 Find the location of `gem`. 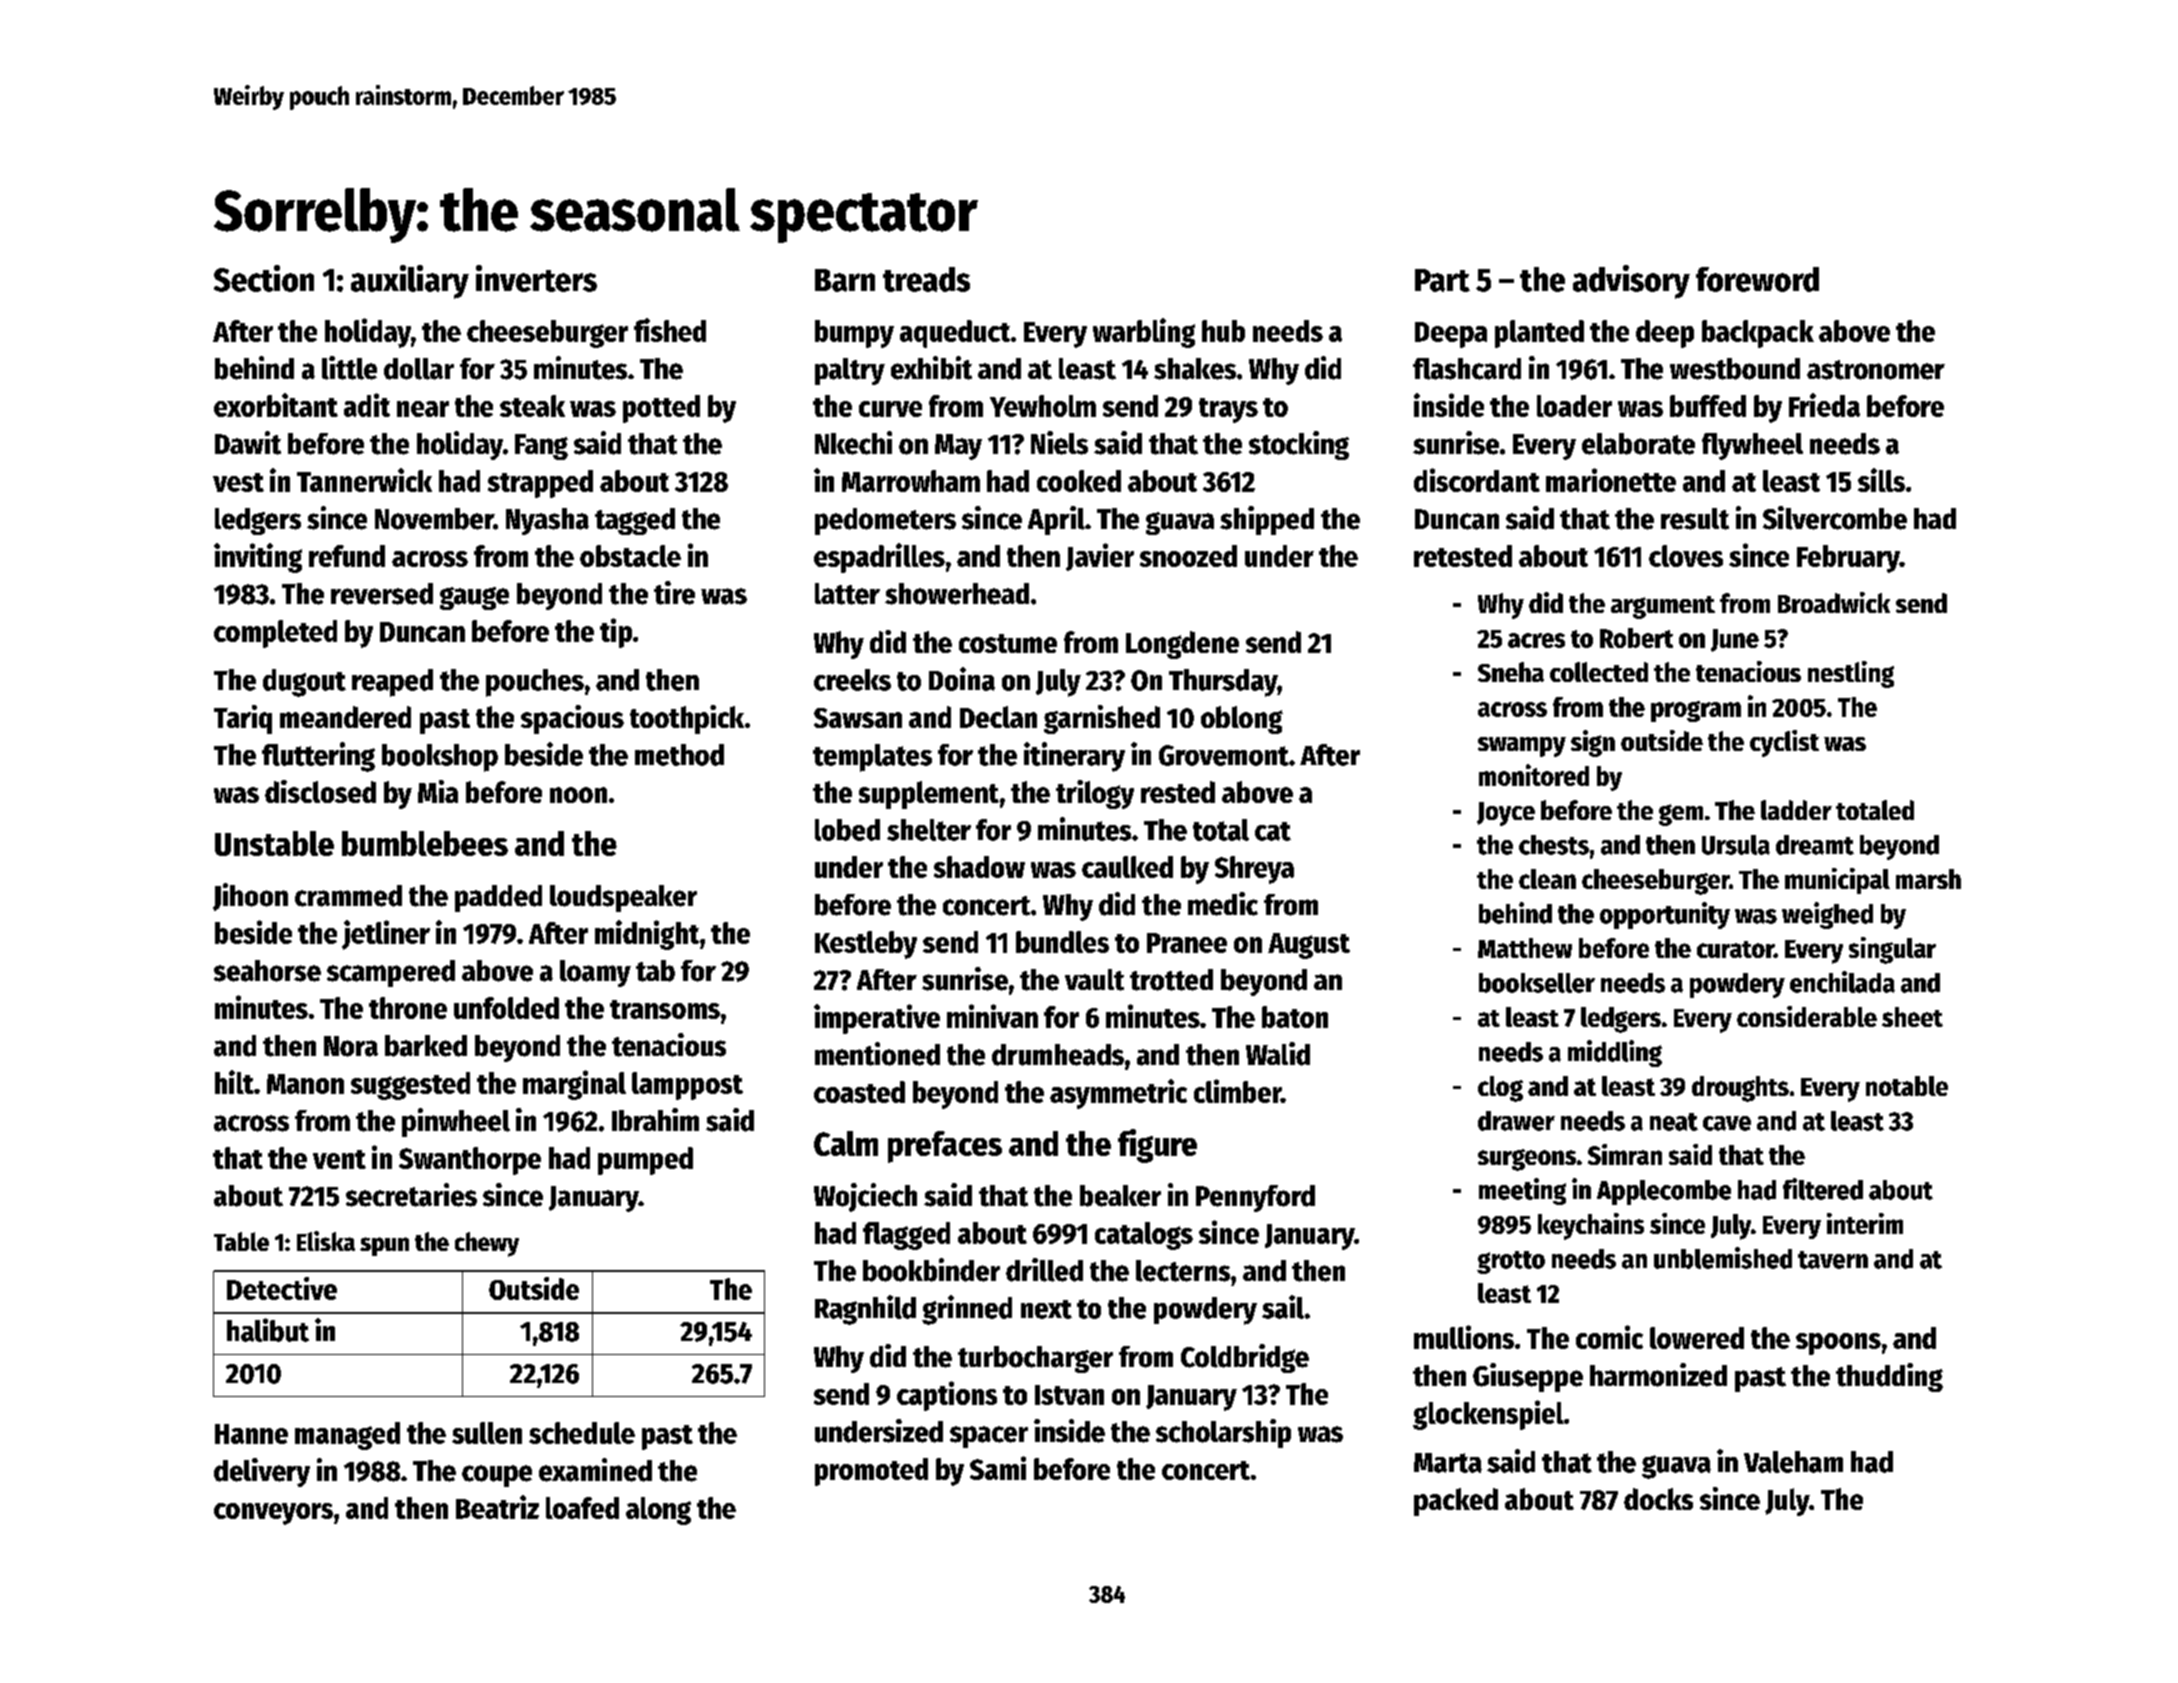

gem is located at coordinates (1681, 815).
